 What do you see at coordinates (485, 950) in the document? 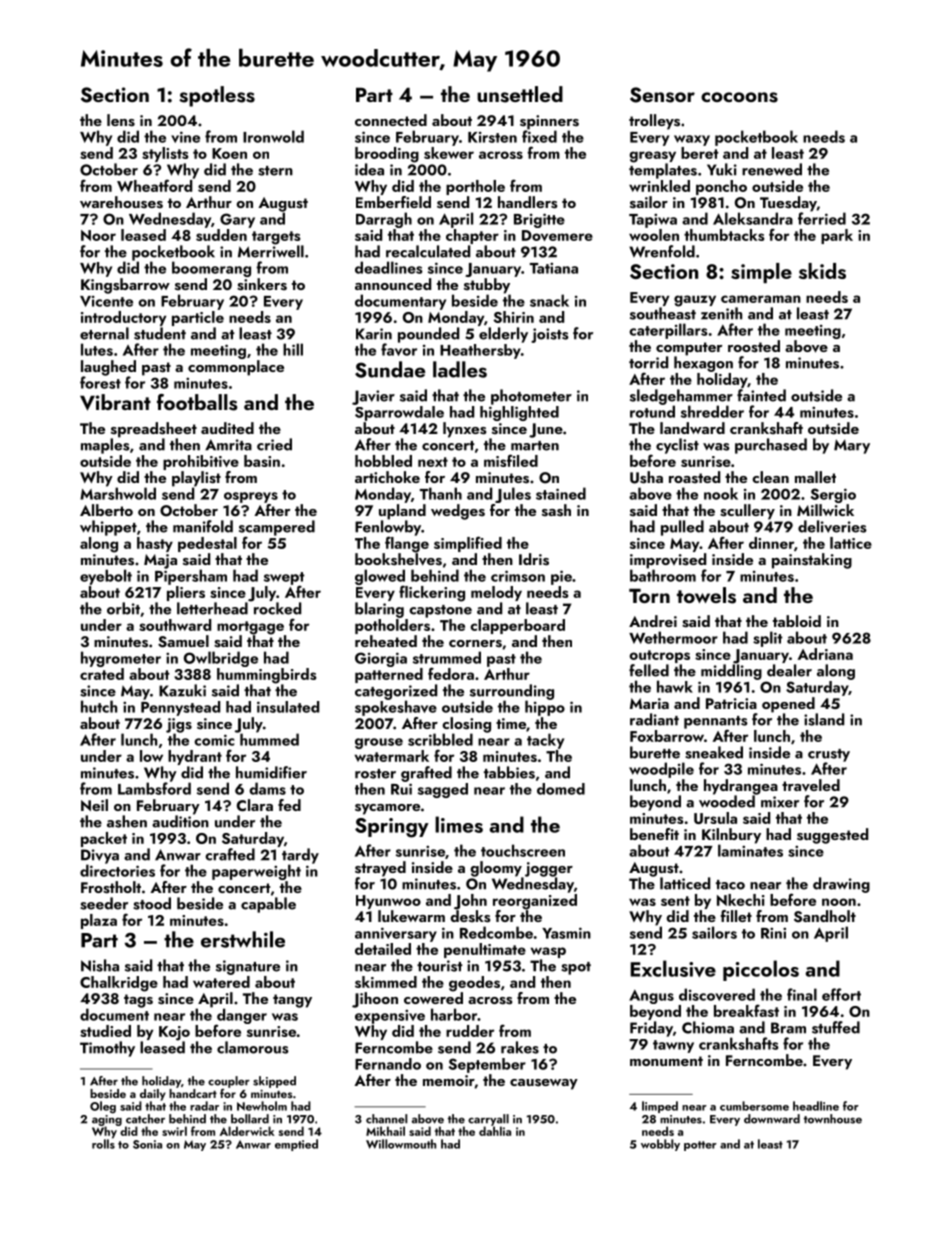
I see `penultimate` at bounding box center [485, 950].
